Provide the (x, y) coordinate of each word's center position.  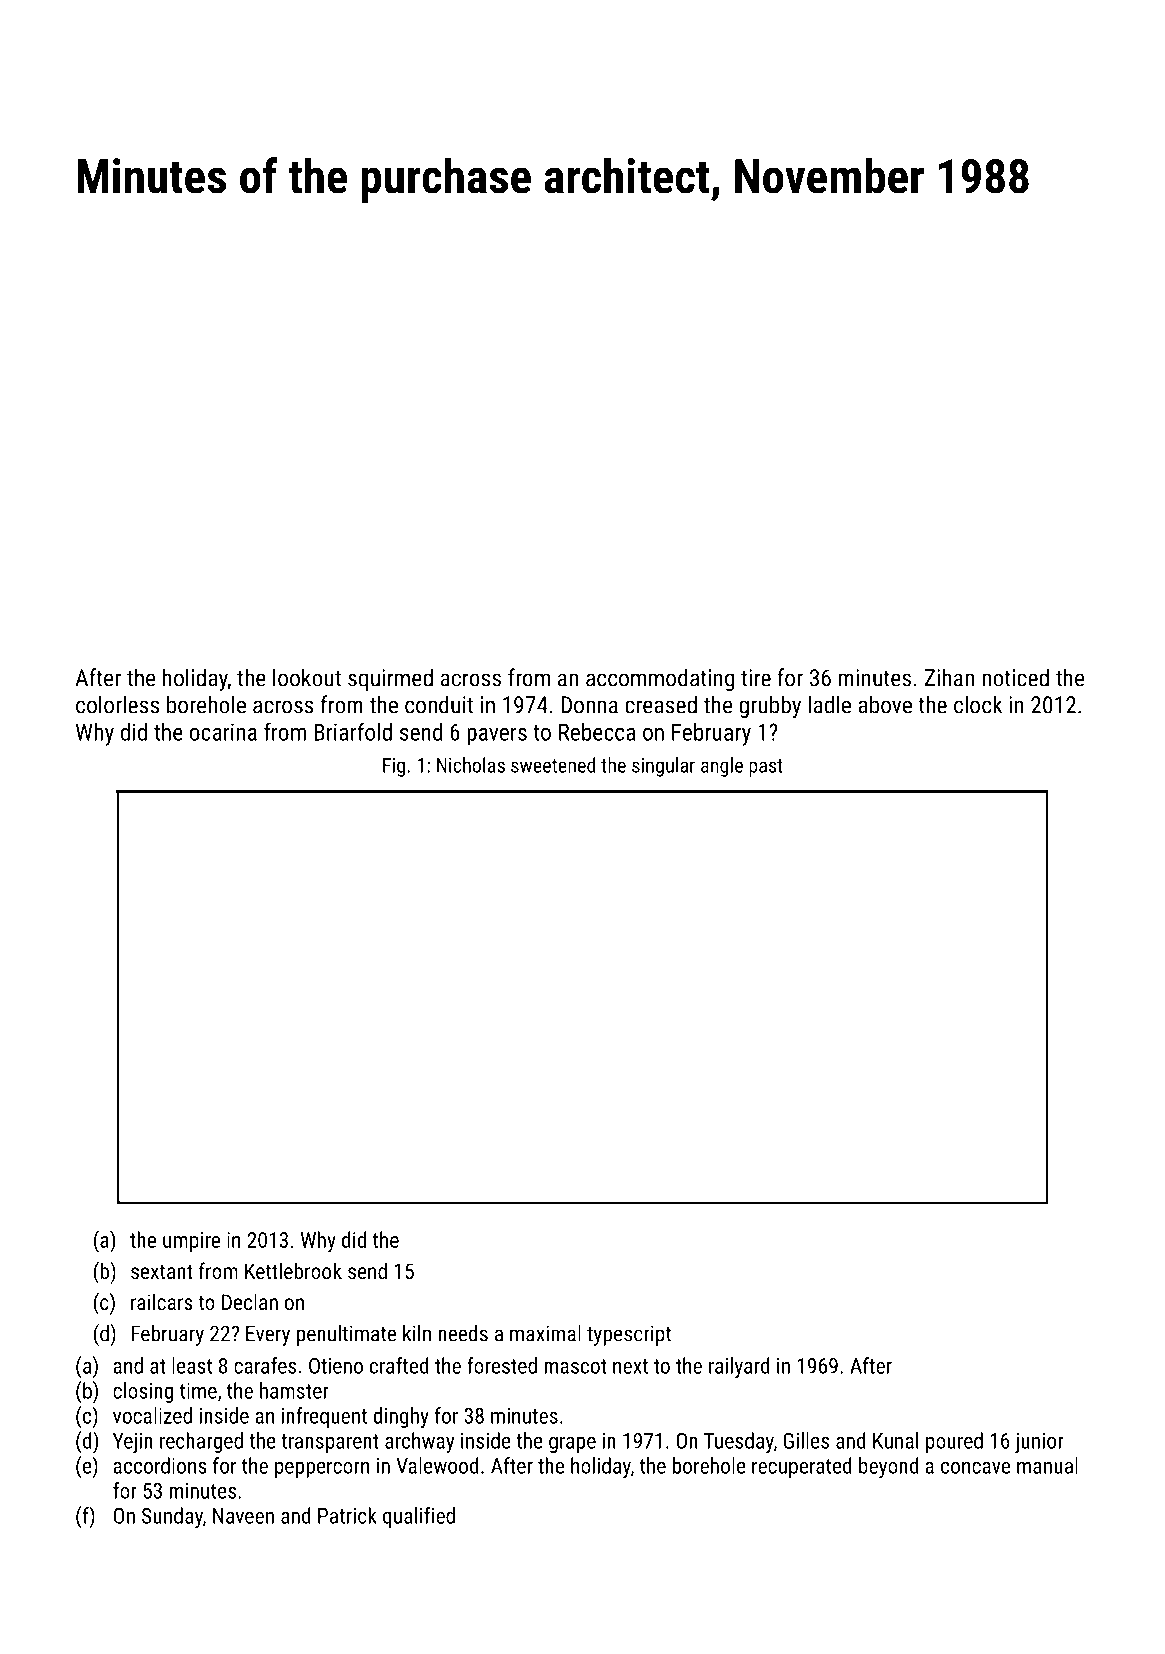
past (766, 768)
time (198, 1391)
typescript (629, 1335)
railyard (739, 1367)
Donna (589, 705)
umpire (191, 1242)
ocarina (223, 732)
